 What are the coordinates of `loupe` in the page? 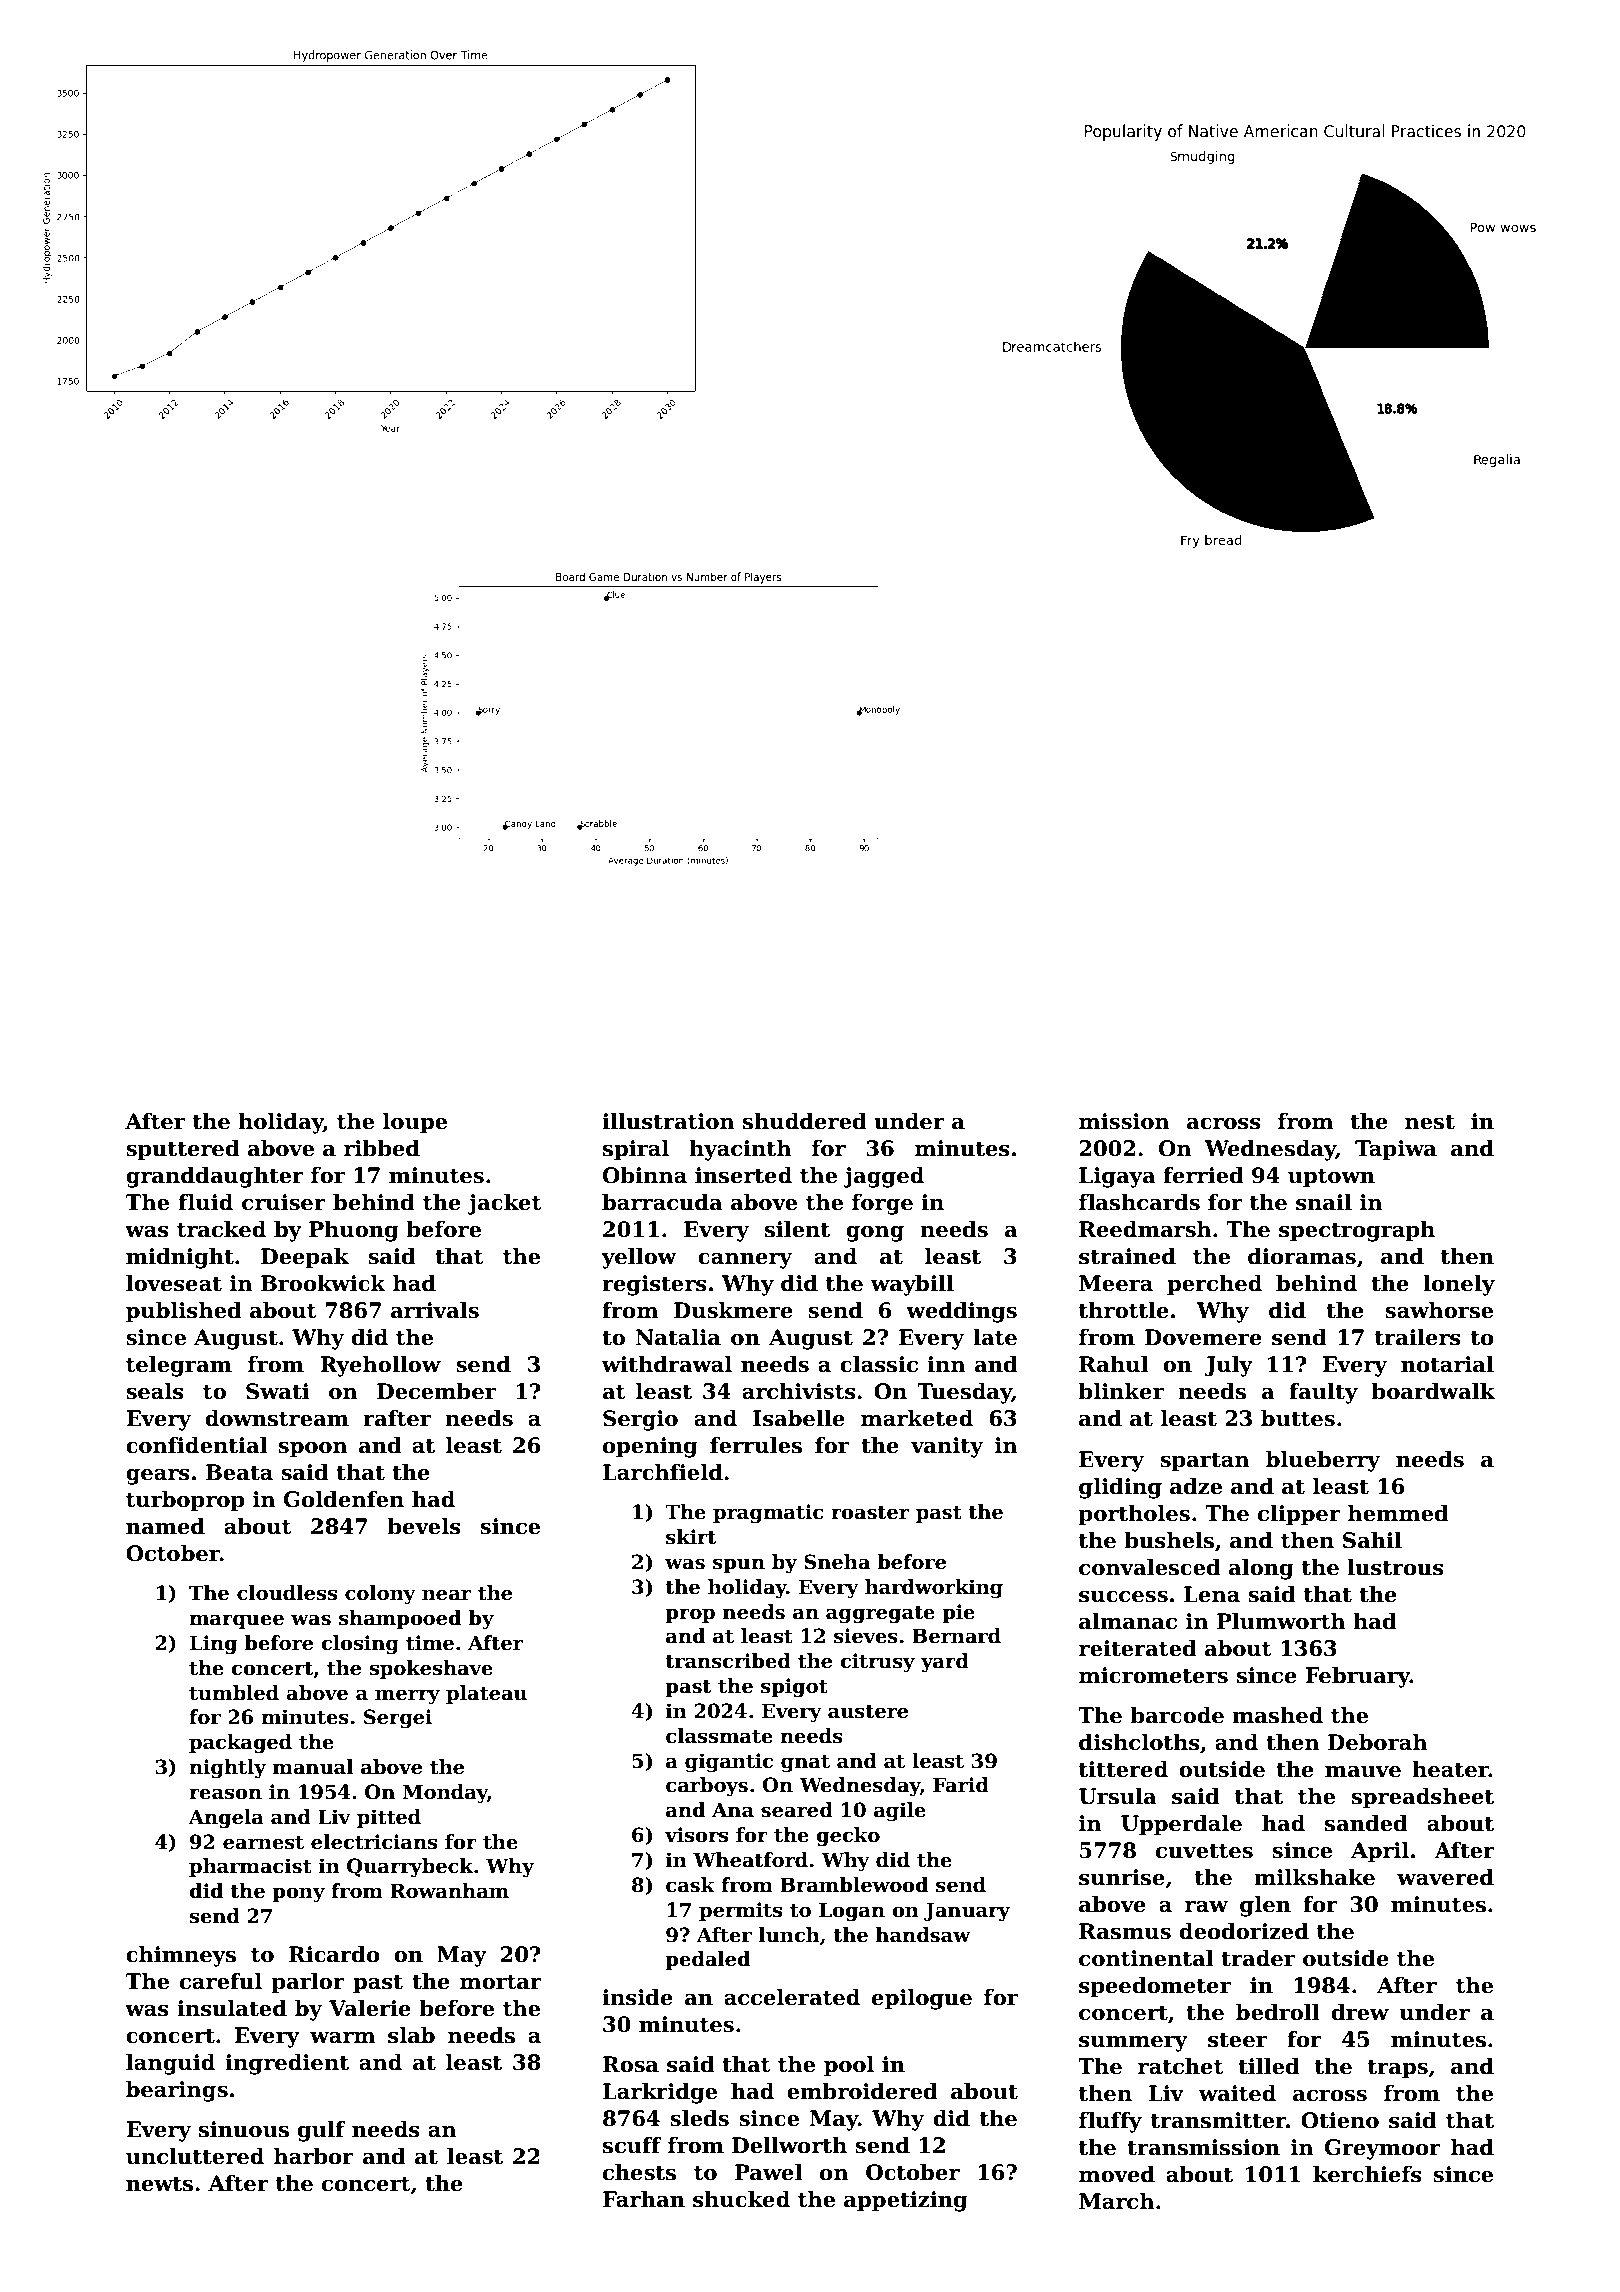 It's located at (415, 1123).
